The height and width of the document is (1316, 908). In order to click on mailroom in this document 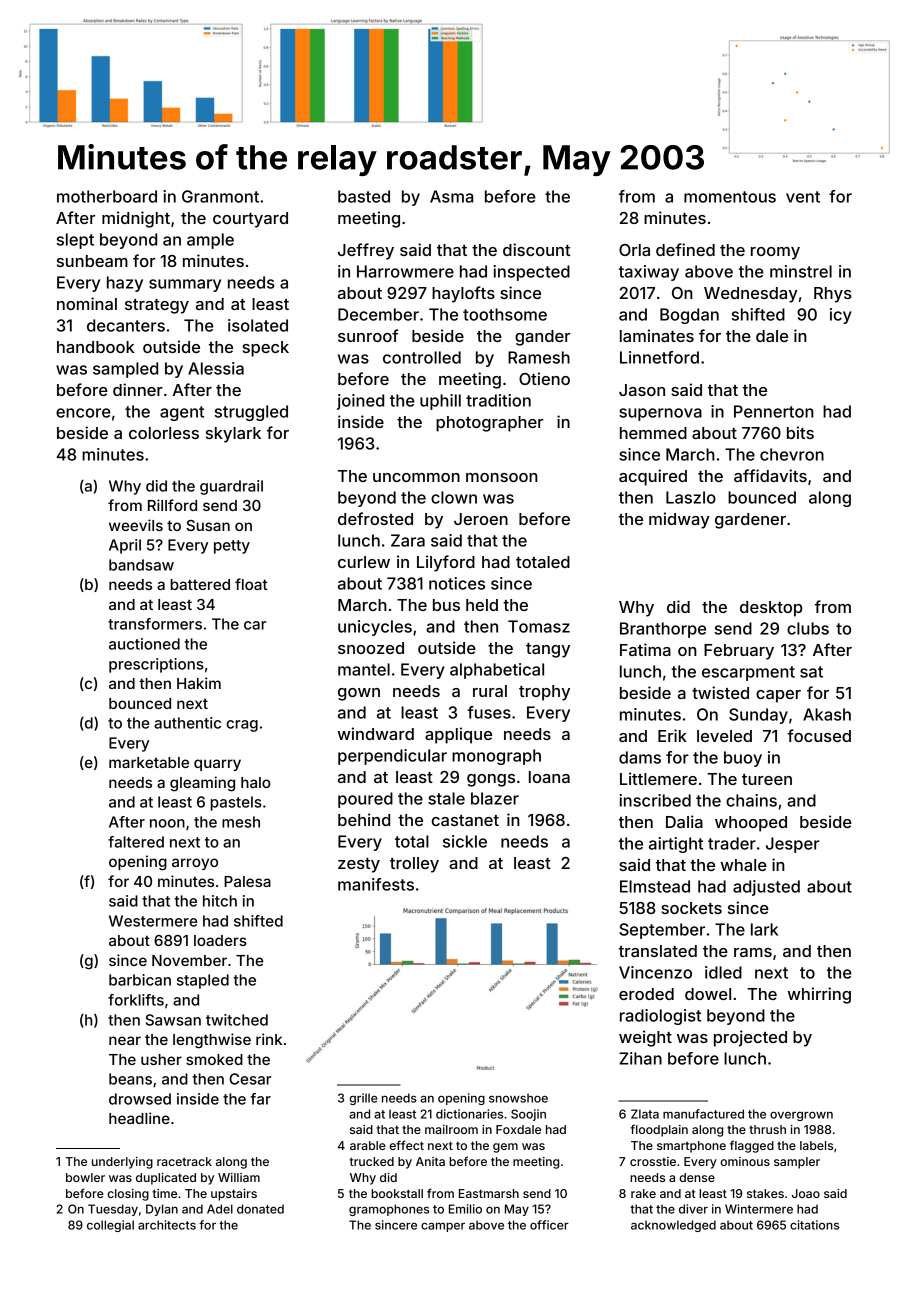, I will do `click(451, 1129)`.
